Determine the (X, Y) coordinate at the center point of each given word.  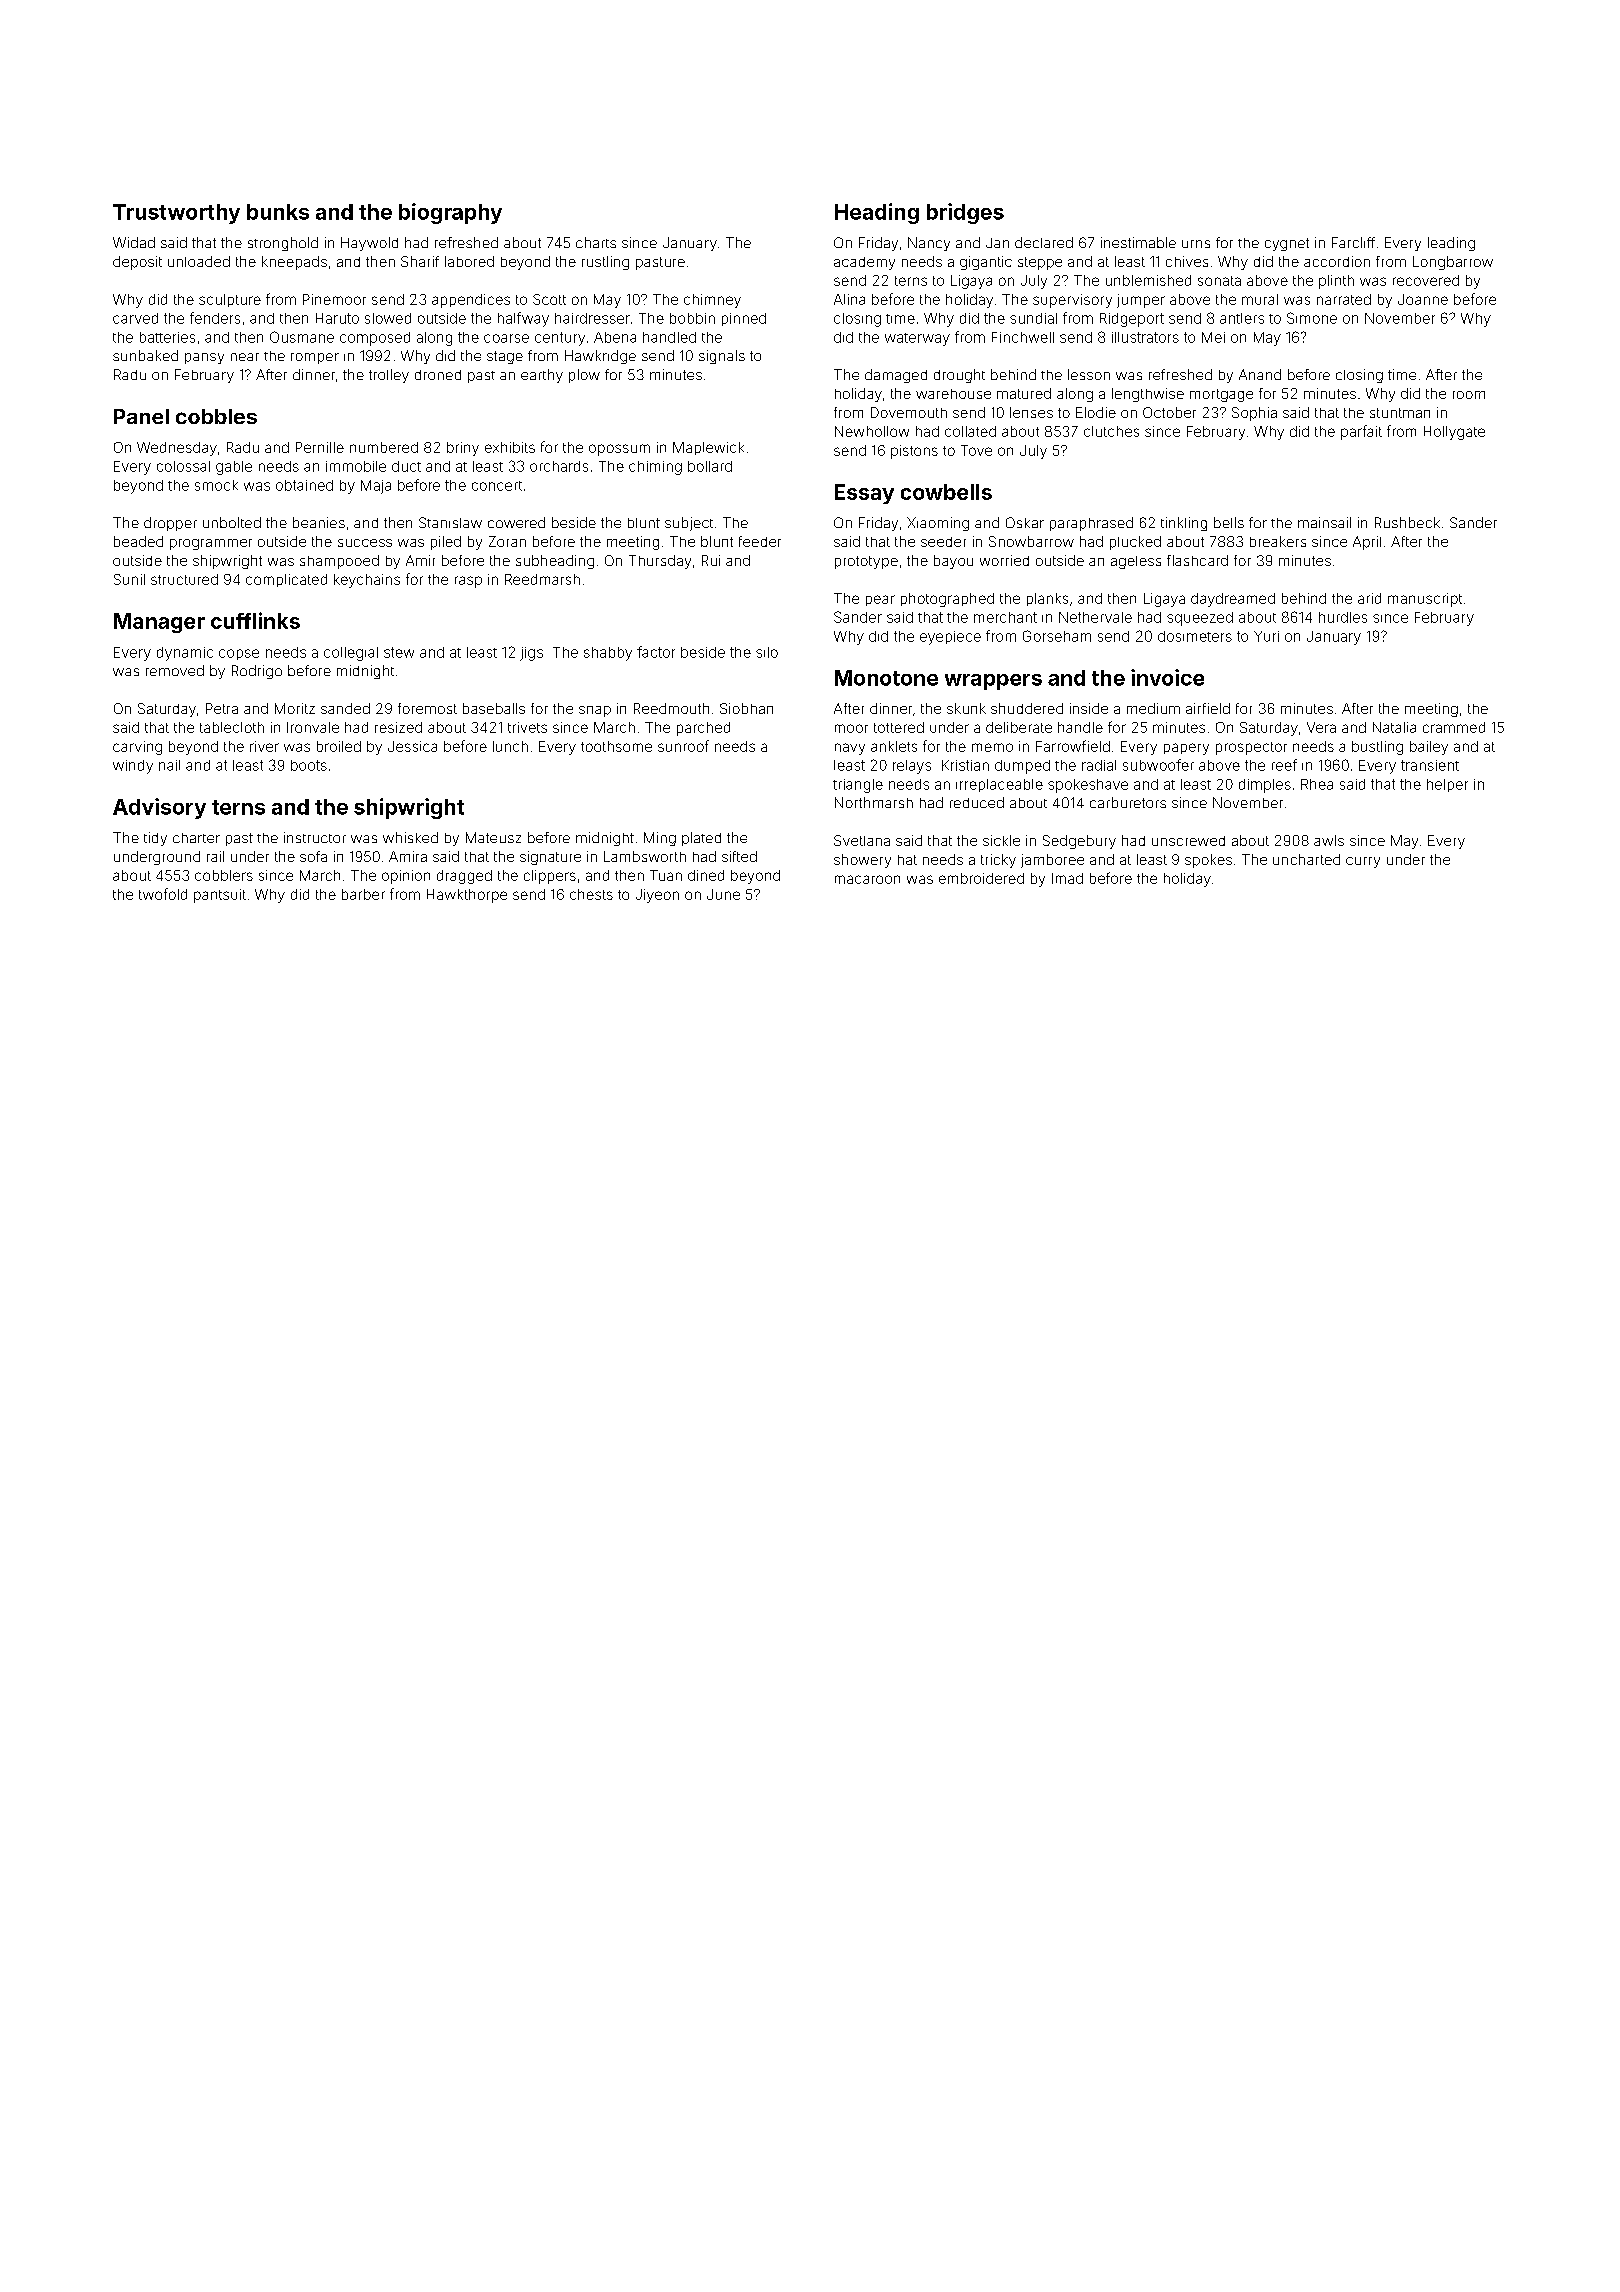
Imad (1067, 878)
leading (1451, 244)
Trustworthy (176, 214)
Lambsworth (645, 856)
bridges (965, 213)
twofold (163, 894)
